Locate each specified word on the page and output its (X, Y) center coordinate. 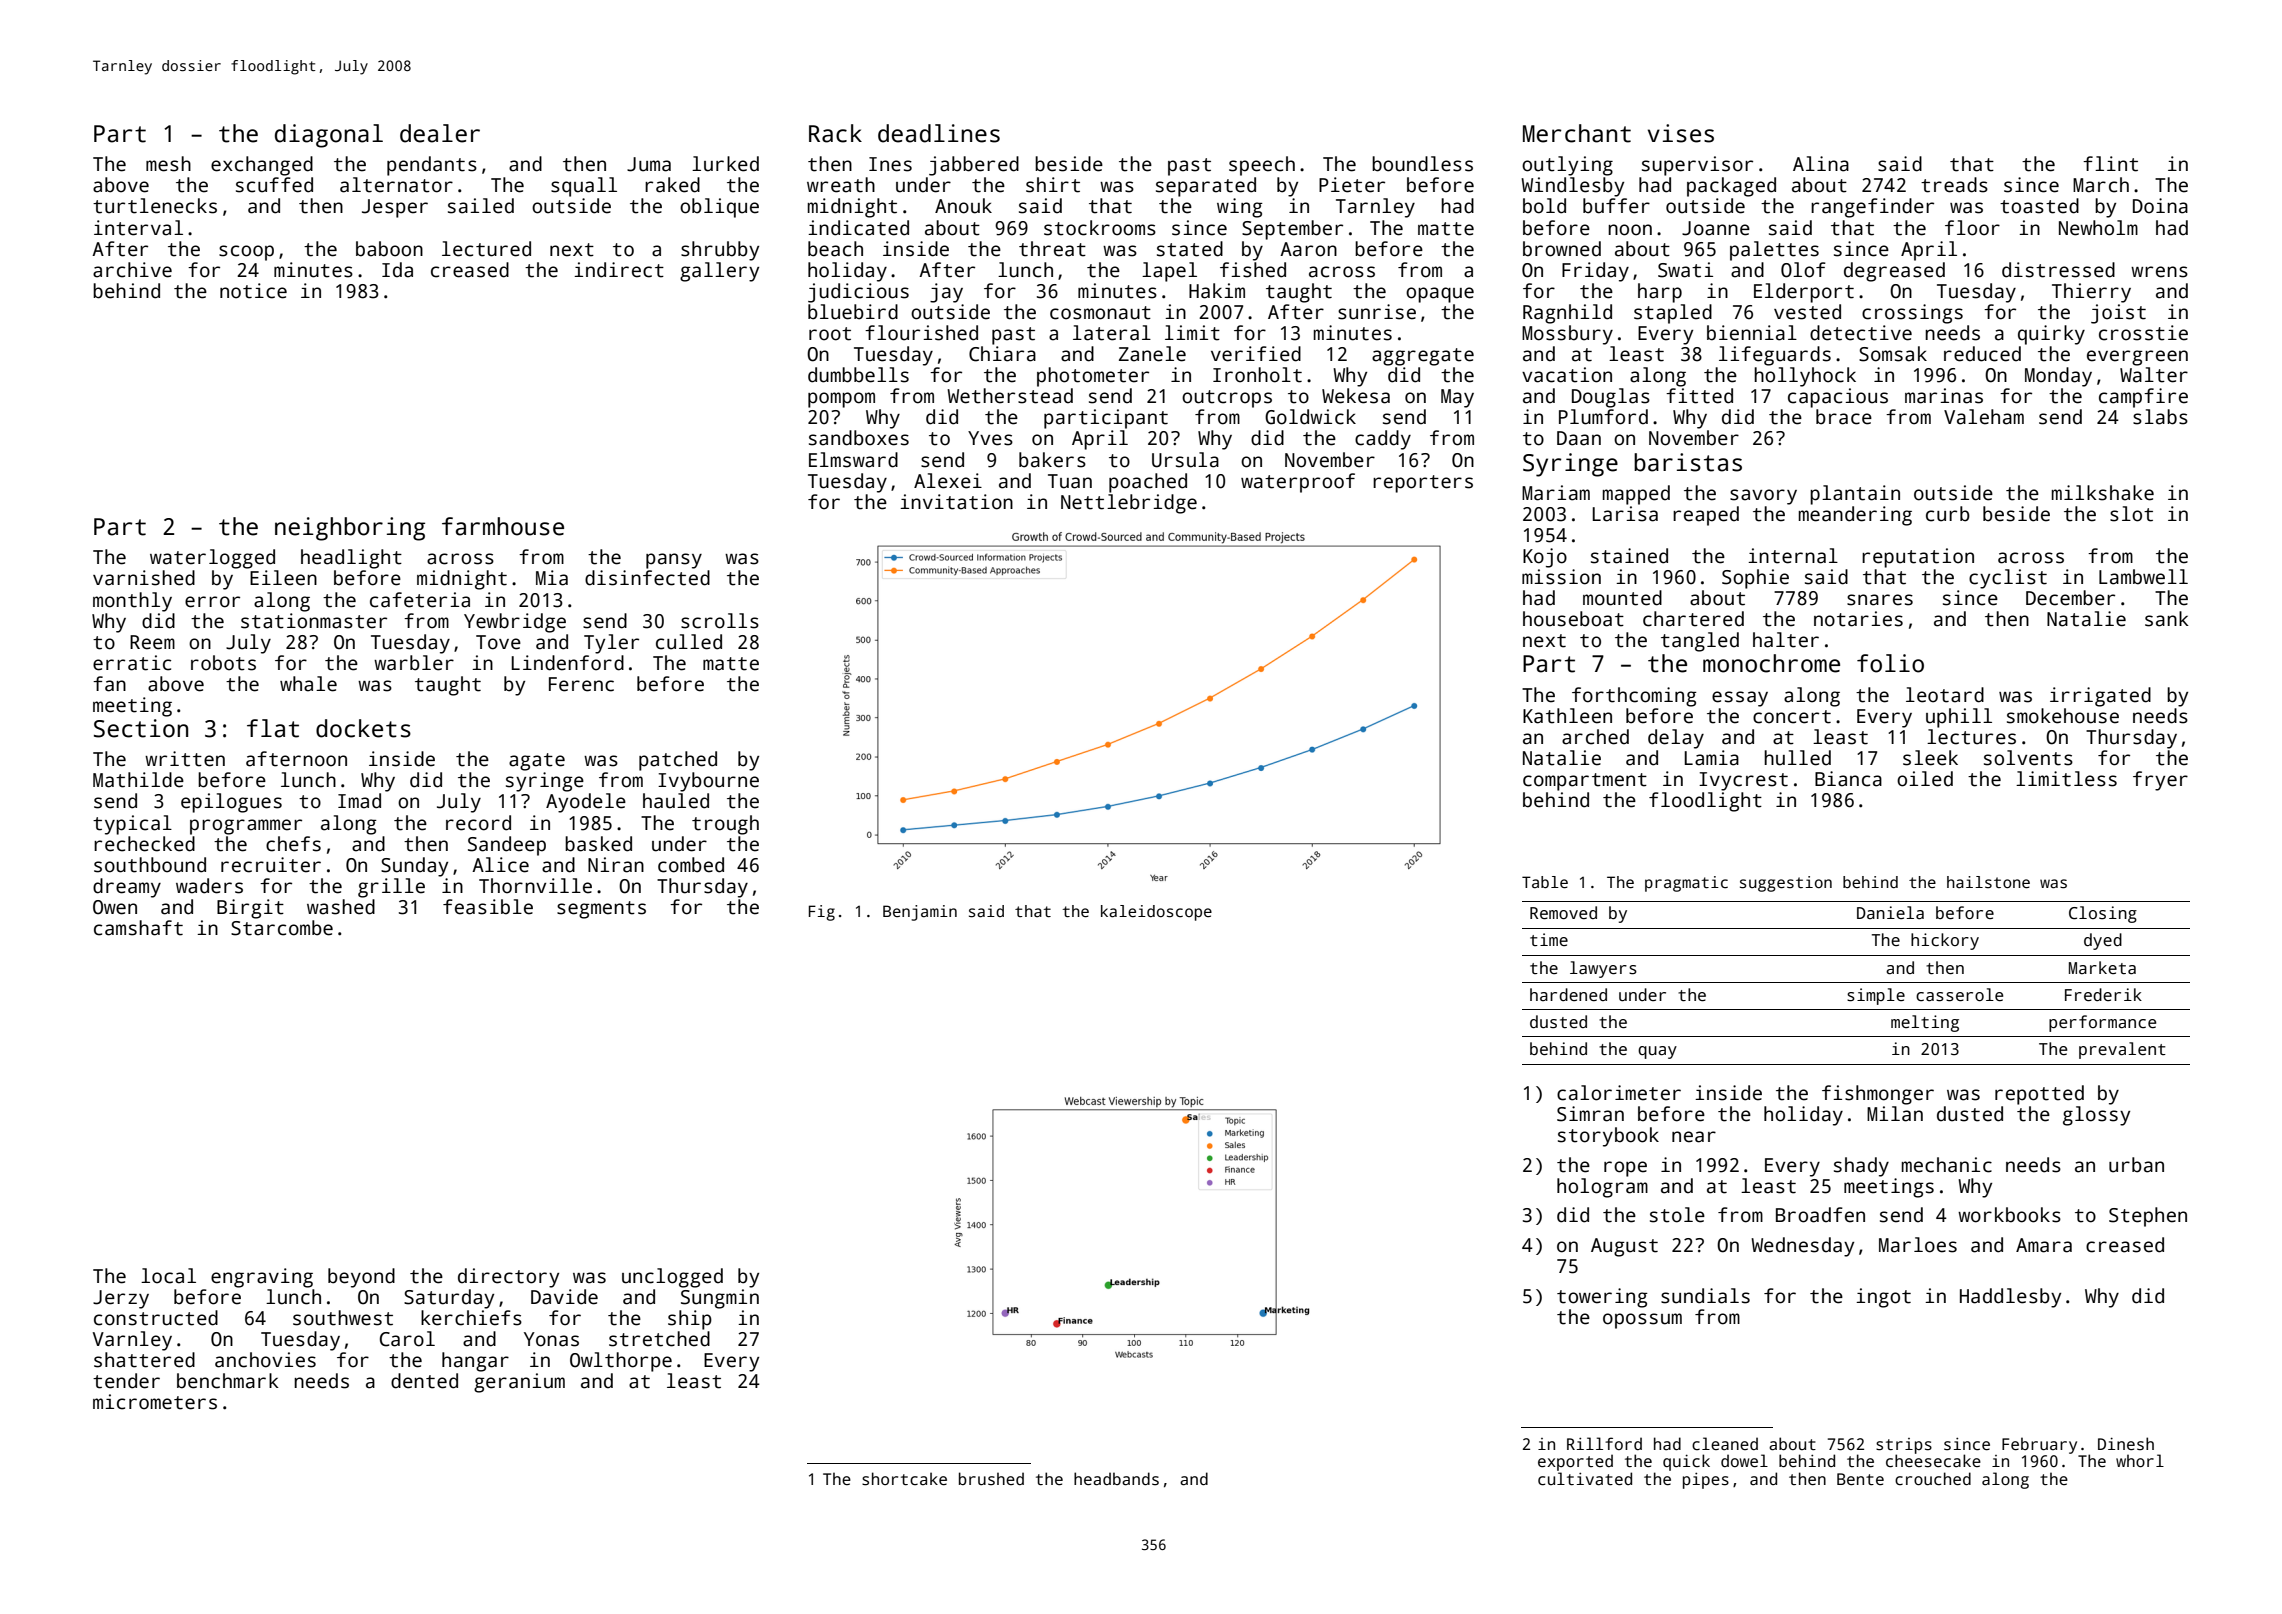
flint (2110, 164)
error (212, 602)
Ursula (1185, 460)
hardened (1568, 994)
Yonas (551, 1339)
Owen (115, 907)
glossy (2096, 1116)
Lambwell (2143, 577)
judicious (858, 293)
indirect (619, 270)
